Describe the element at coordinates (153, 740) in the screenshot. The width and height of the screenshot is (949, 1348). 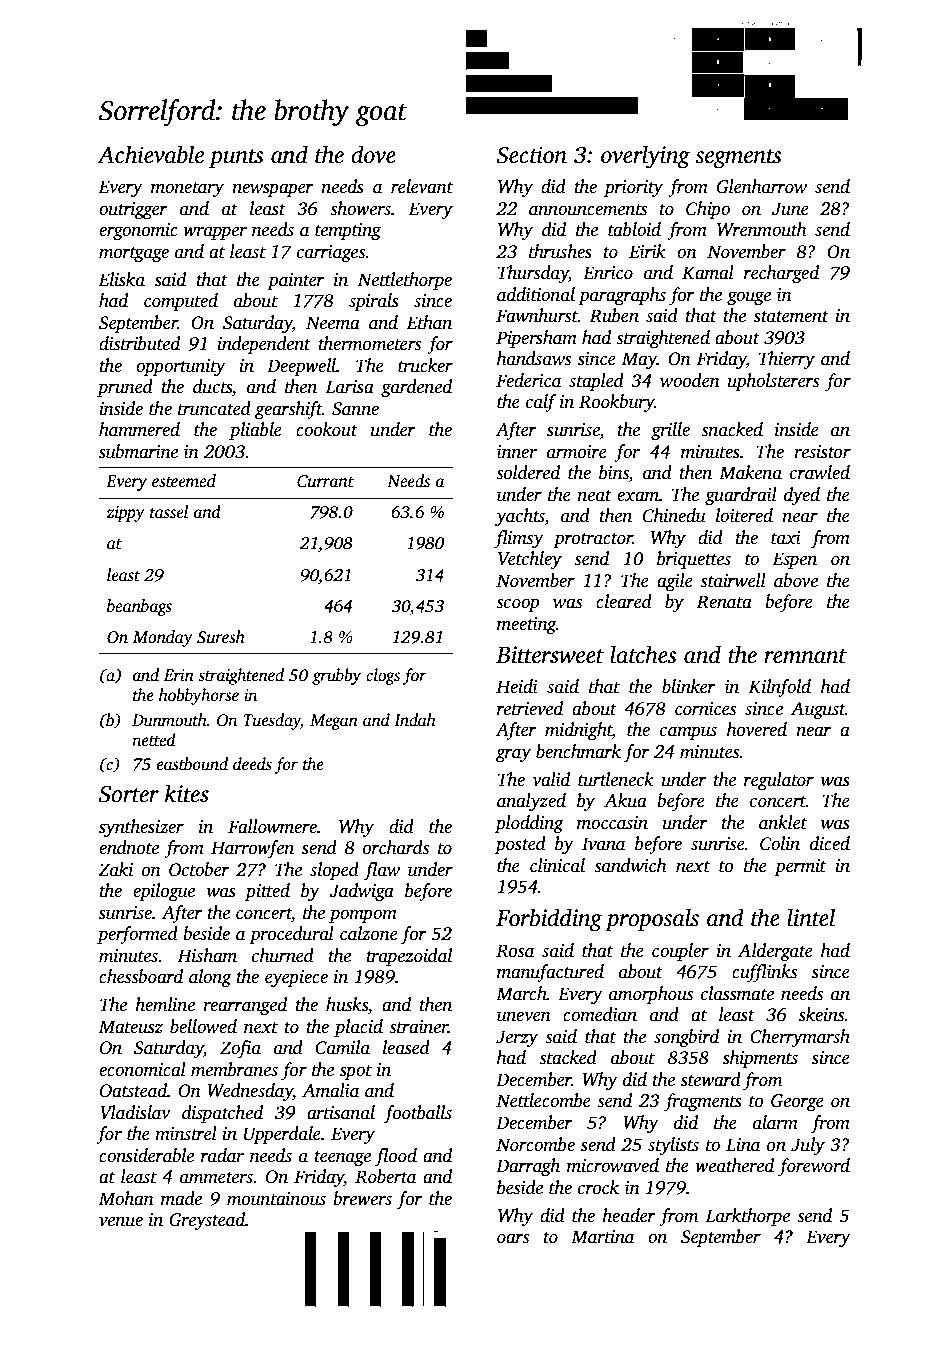
I see `netted` at that location.
